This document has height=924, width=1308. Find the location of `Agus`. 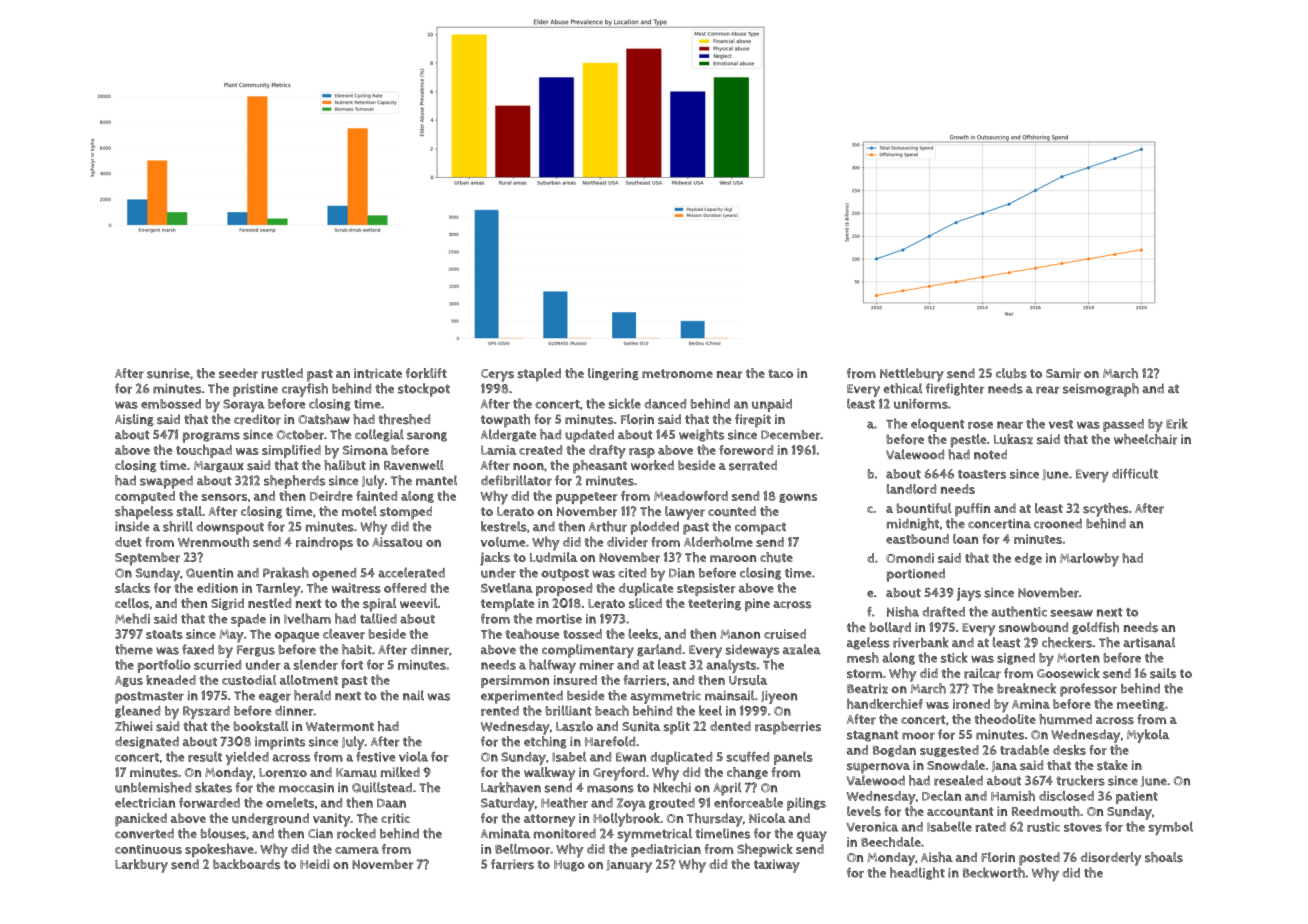

Agus is located at coordinates (129, 681).
